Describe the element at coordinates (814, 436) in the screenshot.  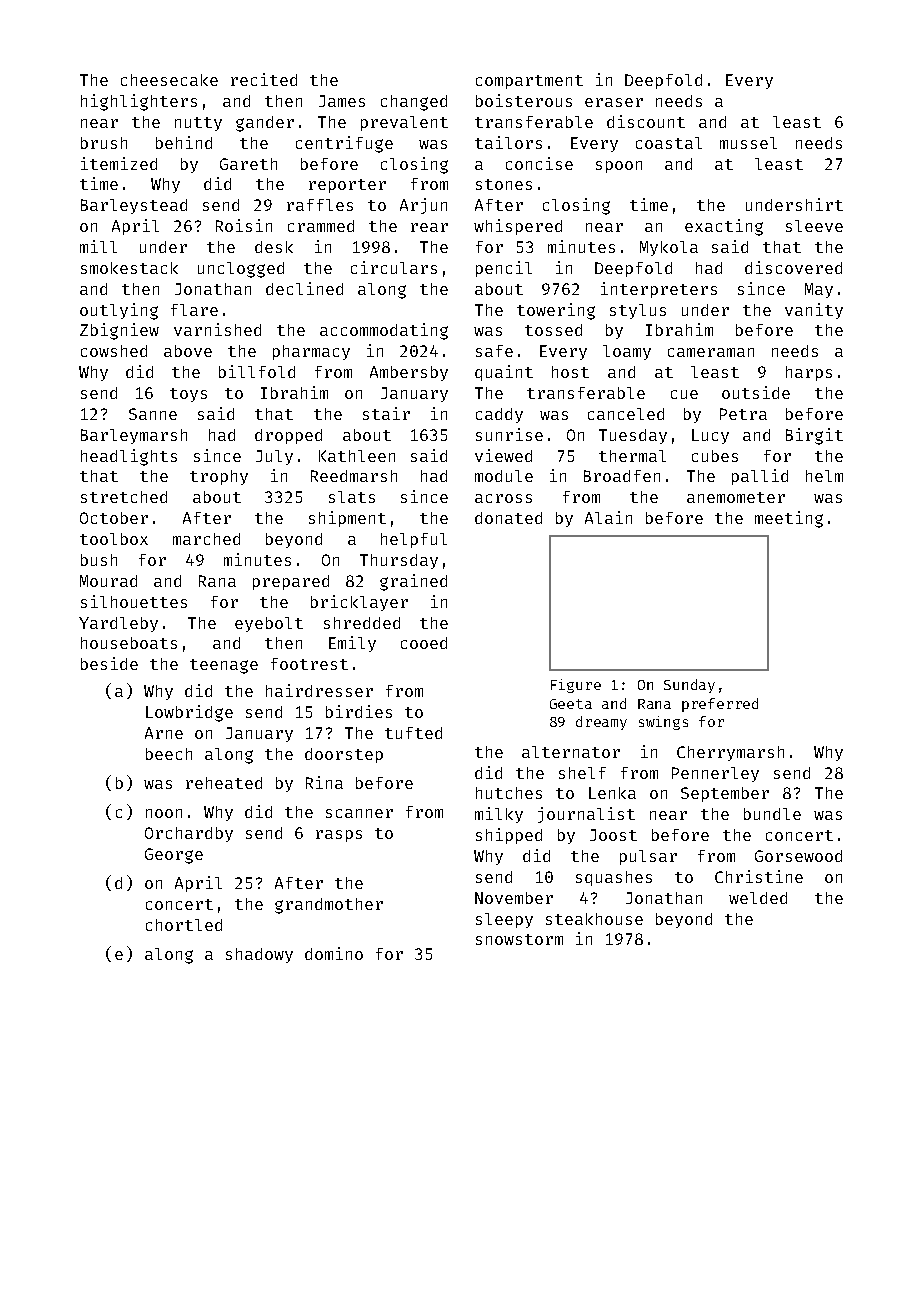
I see `Birgit` at that location.
